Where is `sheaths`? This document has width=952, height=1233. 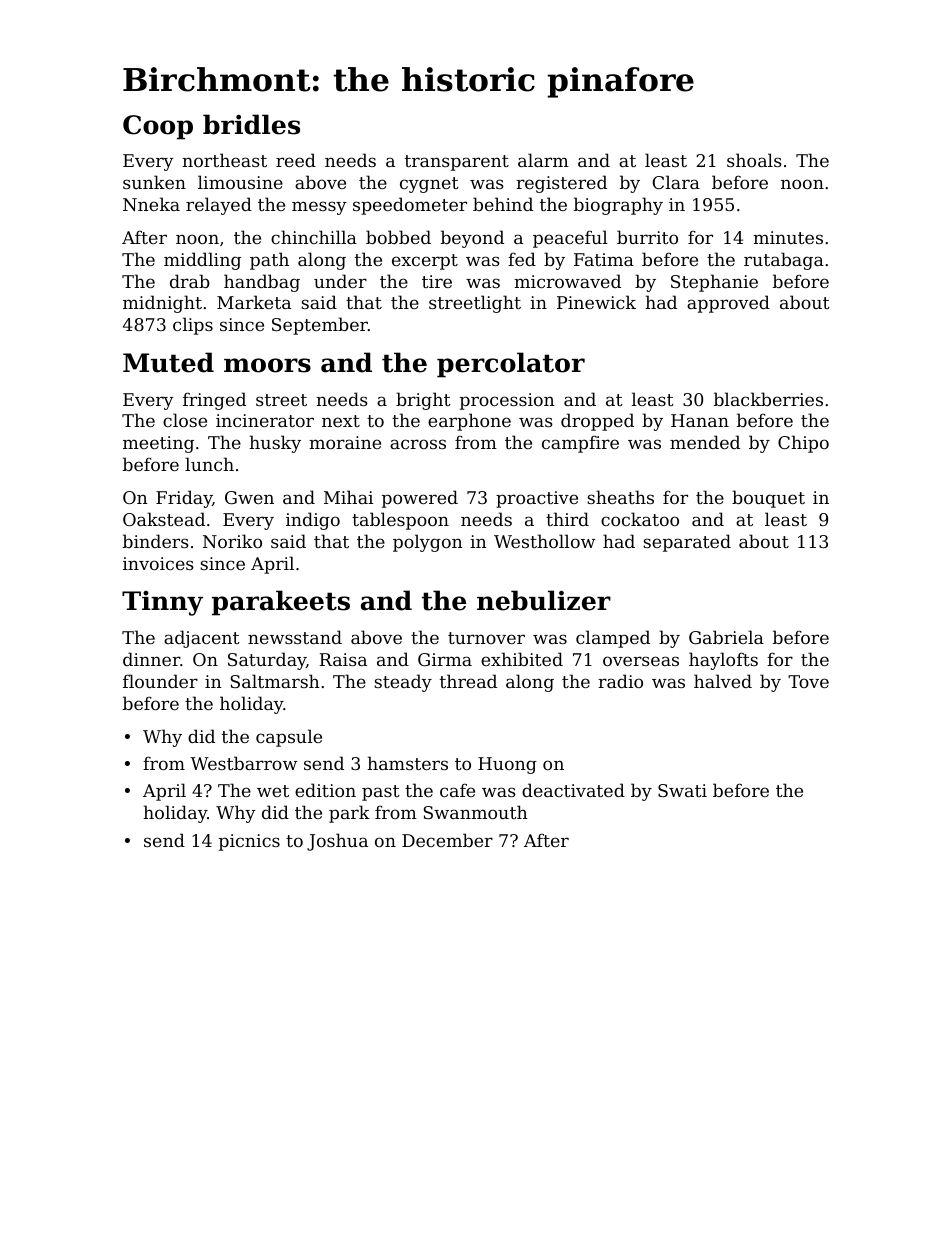
sheaths is located at coordinates (620, 497).
